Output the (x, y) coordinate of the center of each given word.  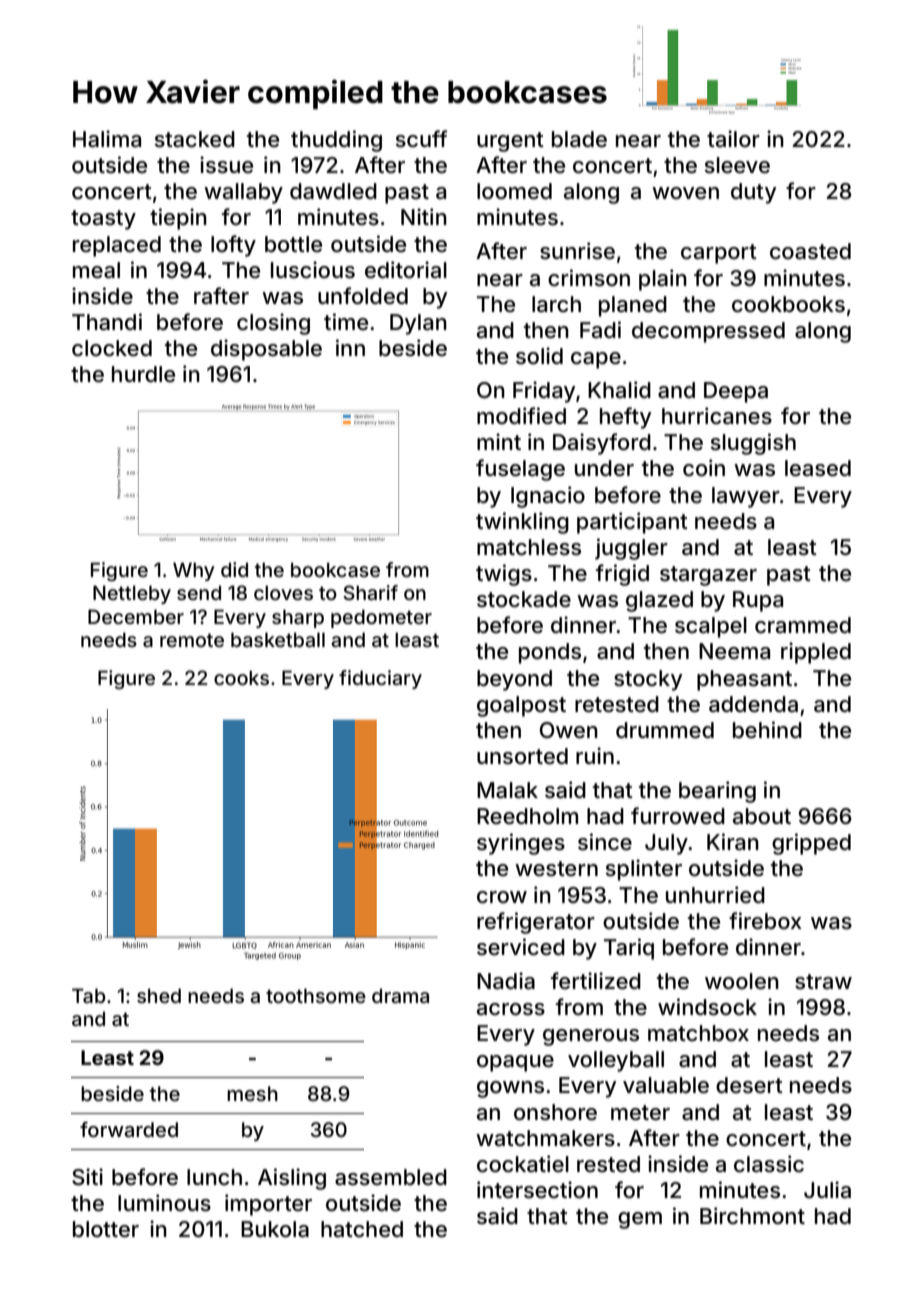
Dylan (418, 324)
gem (640, 1220)
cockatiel (523, 1164)
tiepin (178, 219)
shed (159, 995)
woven (685, 193)
